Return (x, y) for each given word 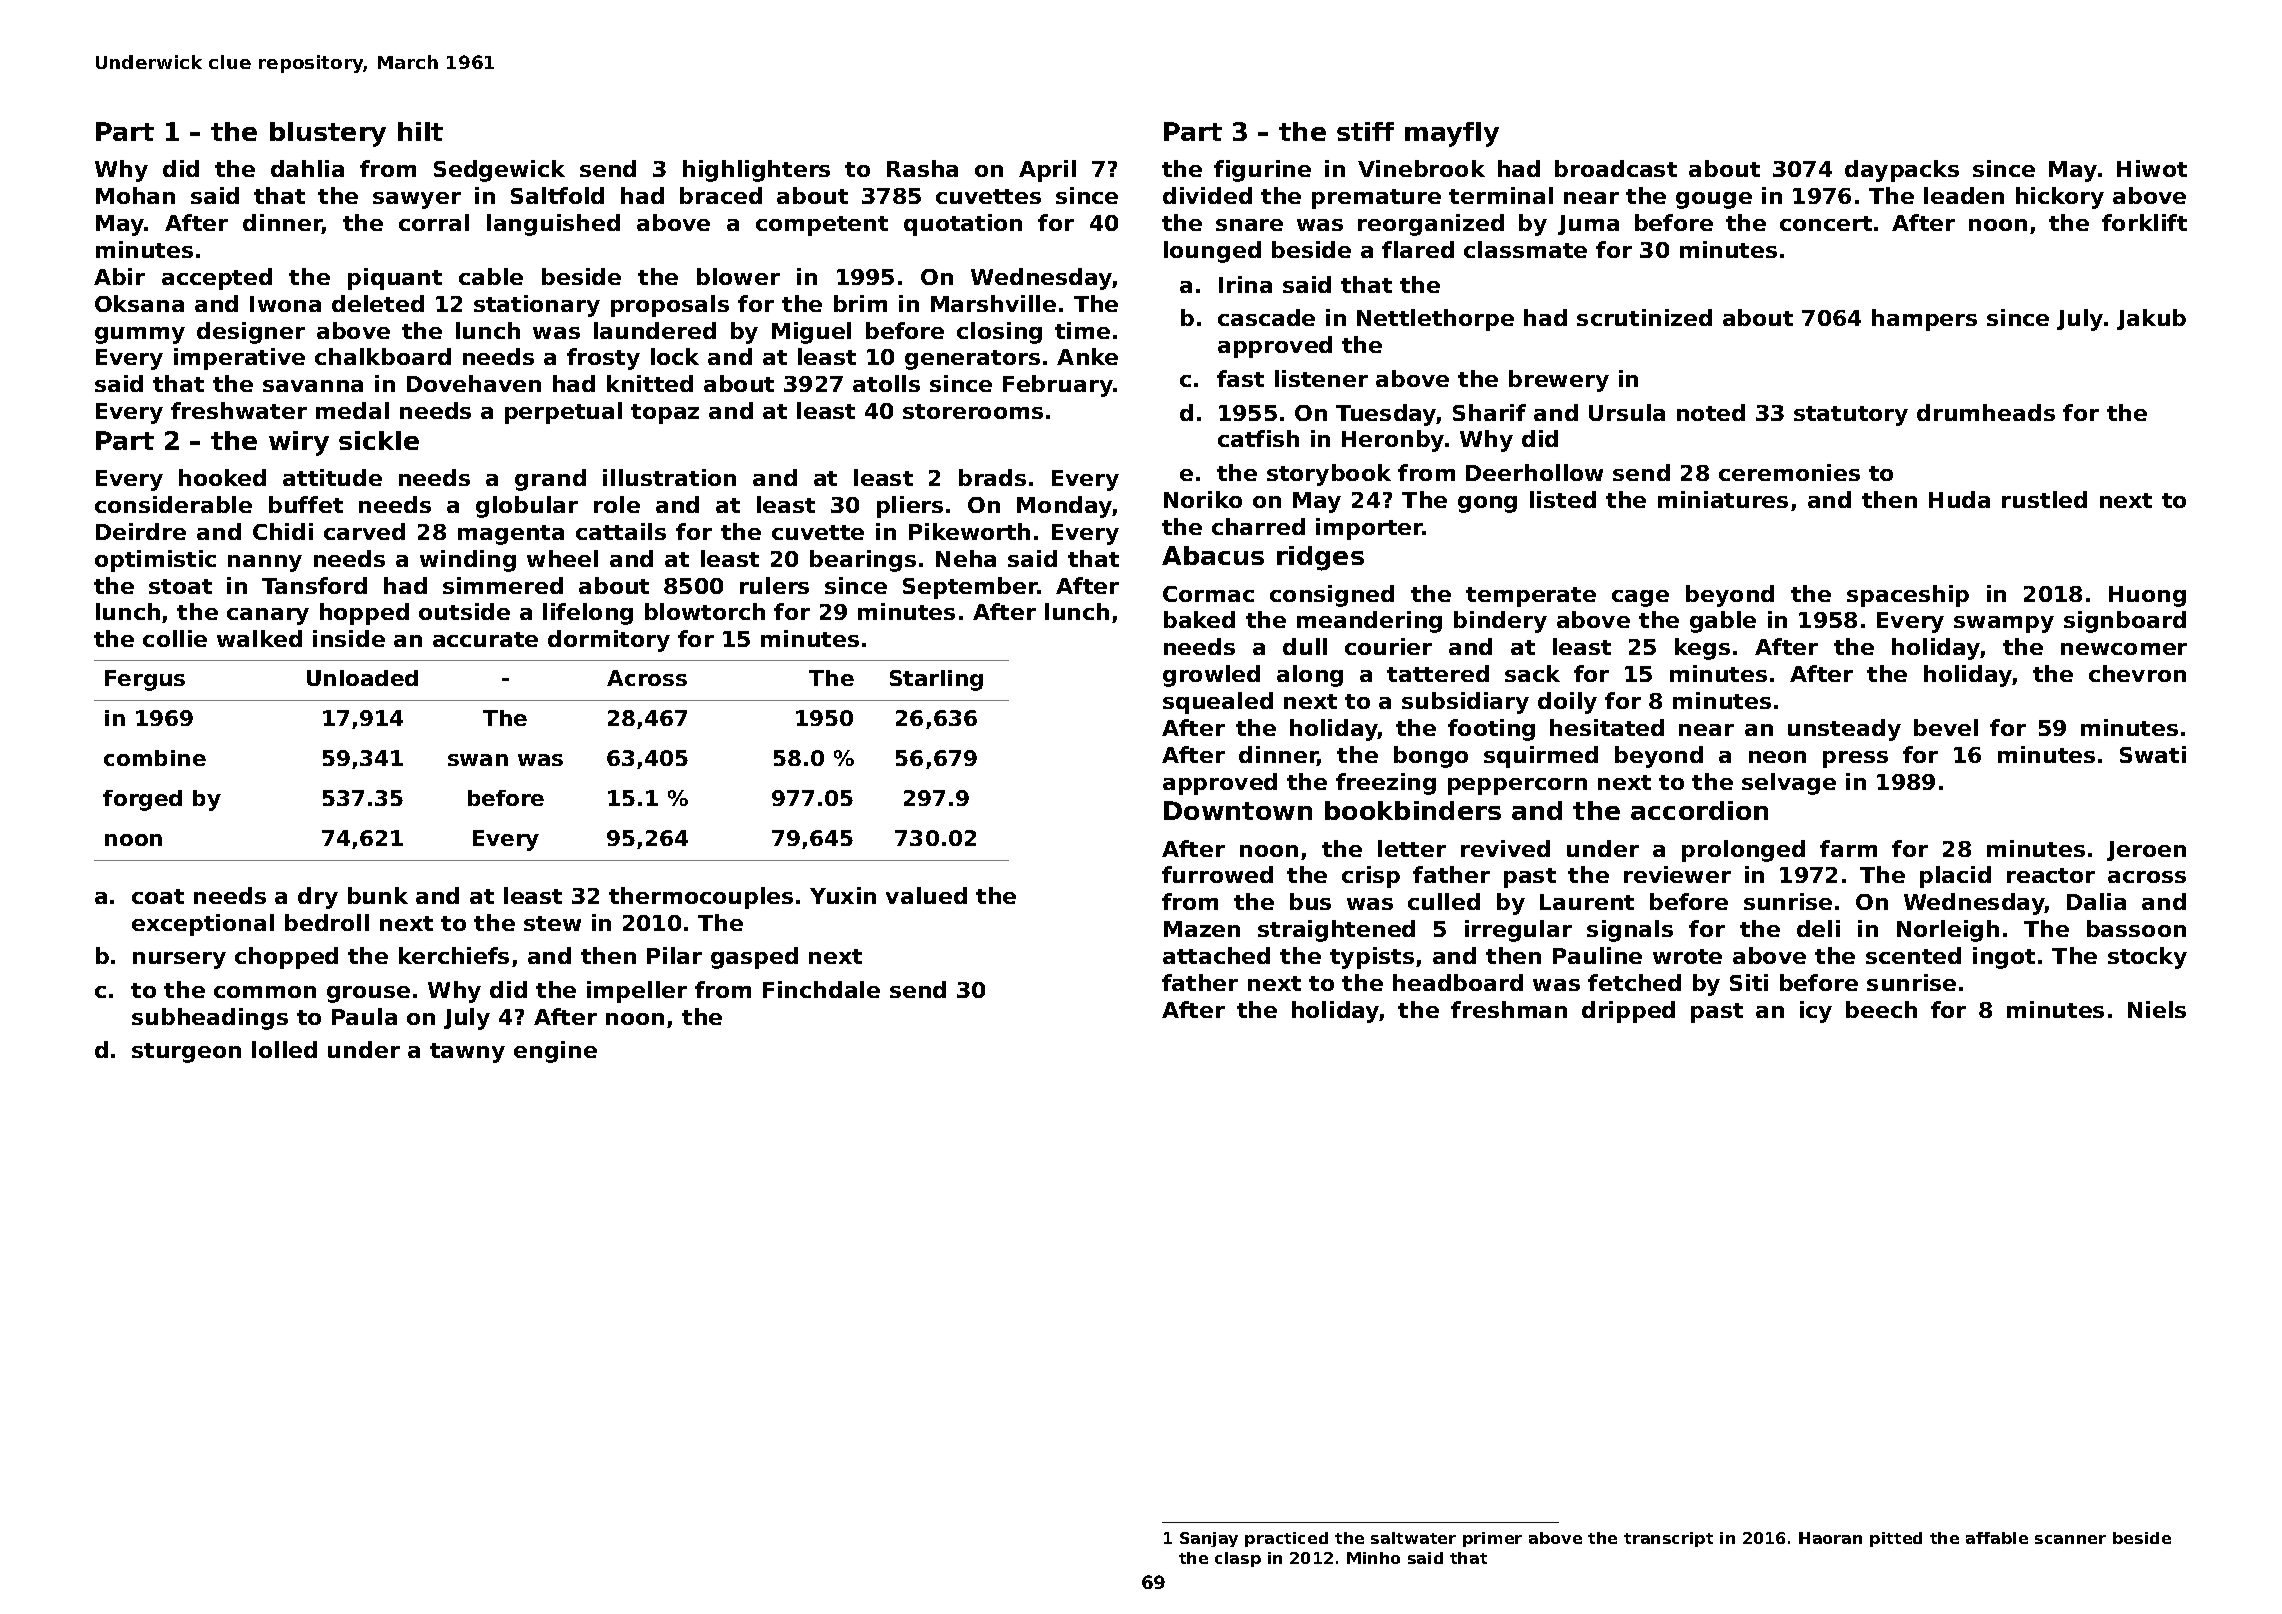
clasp (1238, 1559)
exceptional (203, 925)
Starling (936, 680)
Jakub (2151, 319)
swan (478, 760)
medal (352, 410)
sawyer (417, 200)
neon (1777, 757)
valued (926, 895)
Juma (1588, 225)
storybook (1329, 475)
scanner (2070, 1539)
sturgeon (186, 1053)
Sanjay (1209, 1539)
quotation (963, 225)
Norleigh (1948, 931)
